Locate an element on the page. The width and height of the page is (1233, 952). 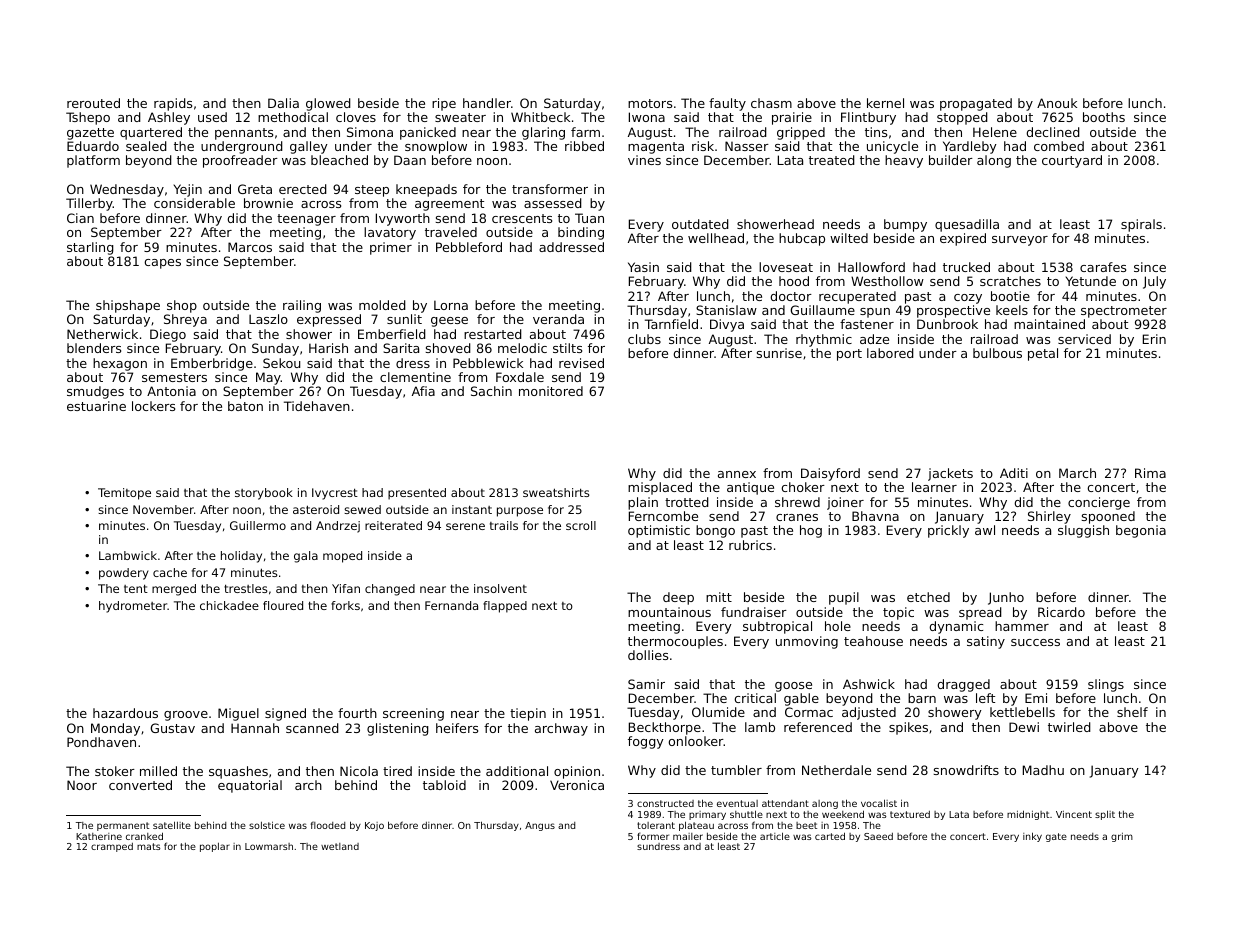
Temitope is located at coordinates (124, 494).
